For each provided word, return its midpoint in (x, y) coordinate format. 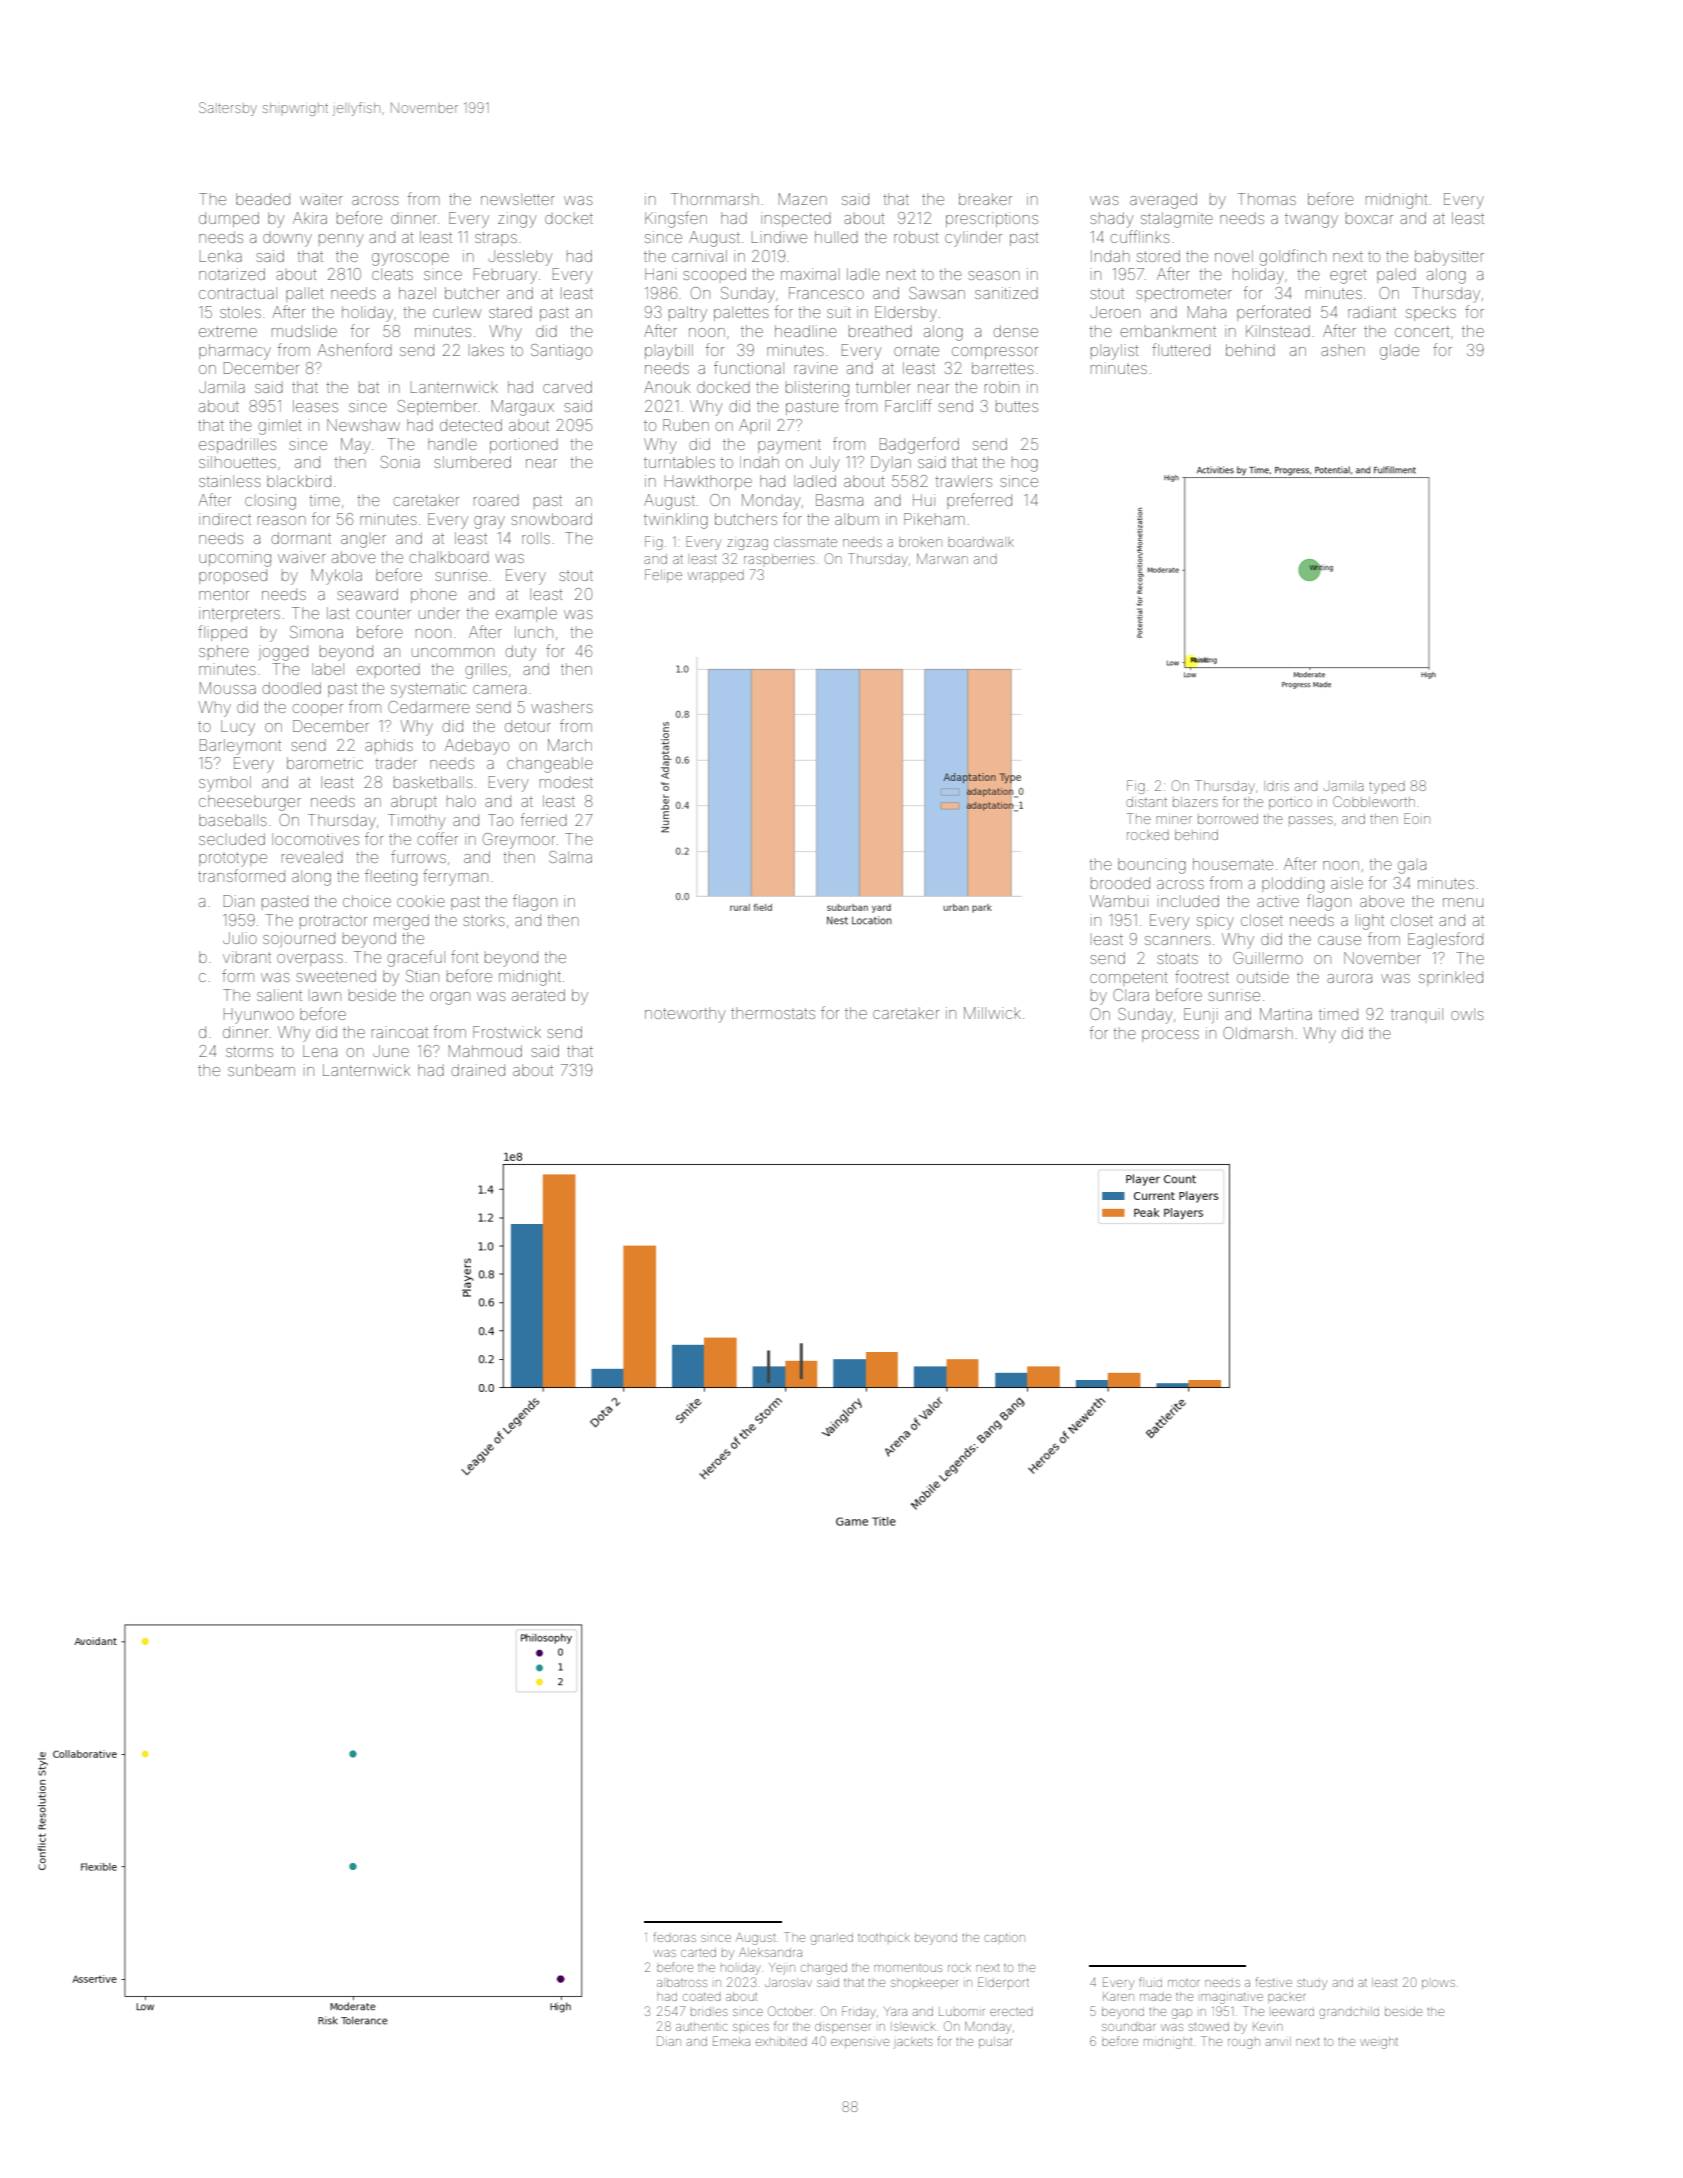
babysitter (1449, 258)
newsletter (518, 199)
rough (1244, 2044)
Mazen (803, 199)
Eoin (1417, 818)
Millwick (992, 1013)
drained (478, 1070)
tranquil (1417, 1015)
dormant (301, 538)
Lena (320, 1051)
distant (1146, 802)
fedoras (675, 1937)
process (1170, 1036)
